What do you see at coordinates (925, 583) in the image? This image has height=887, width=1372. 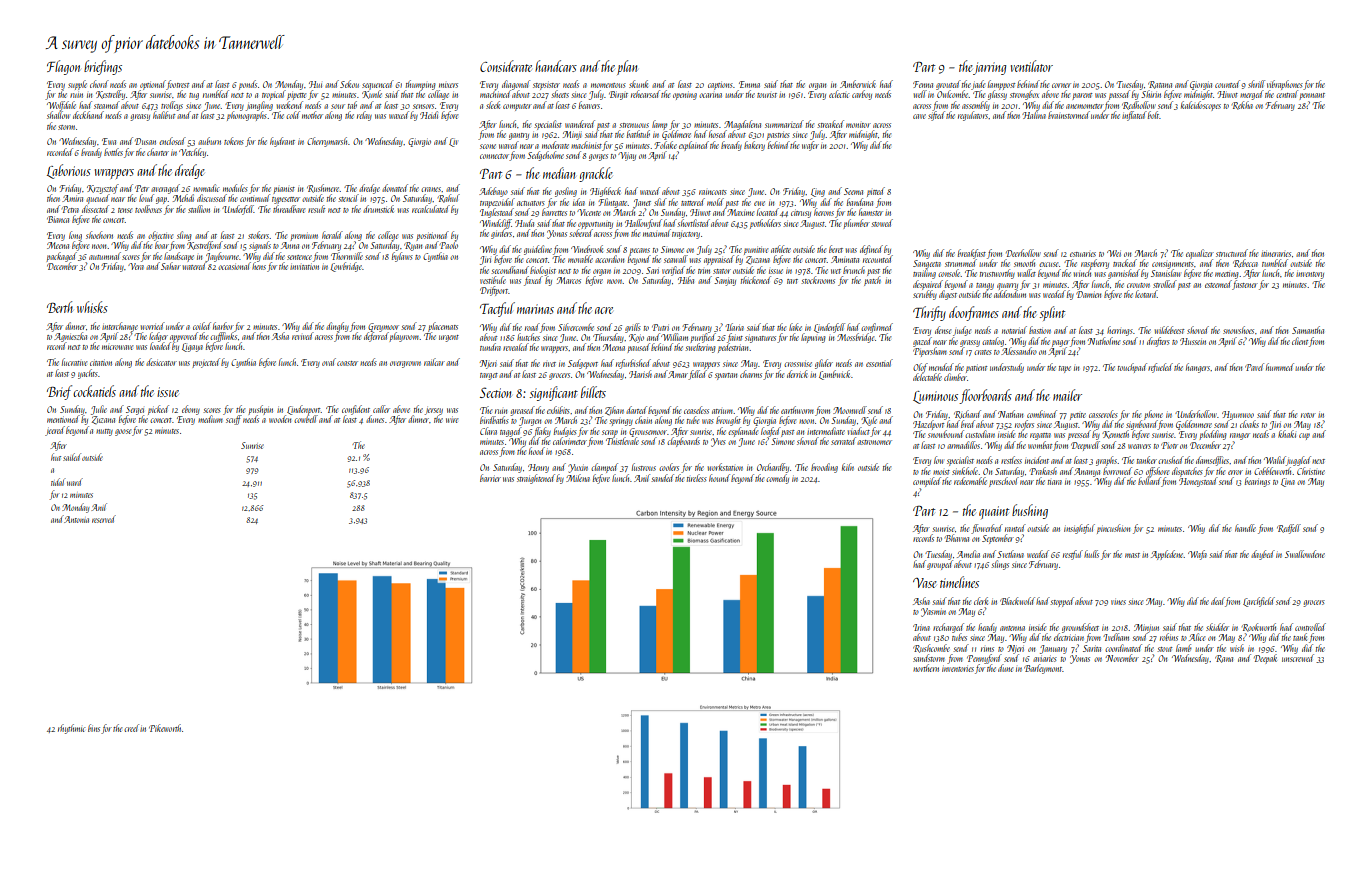 I see `Vase` at bounding box center [925, 583].
